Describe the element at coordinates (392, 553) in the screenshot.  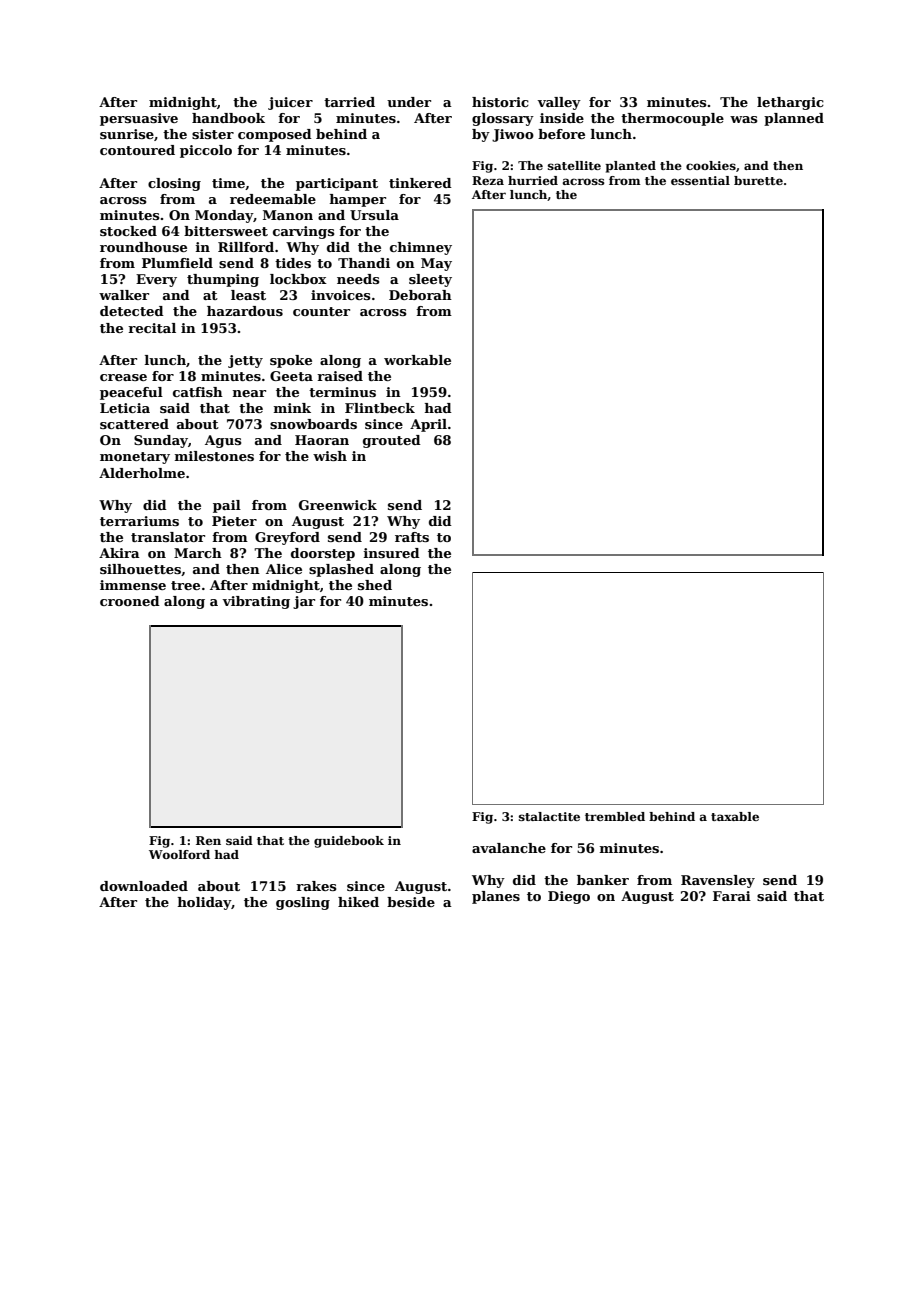
I see `insured` at that location.
